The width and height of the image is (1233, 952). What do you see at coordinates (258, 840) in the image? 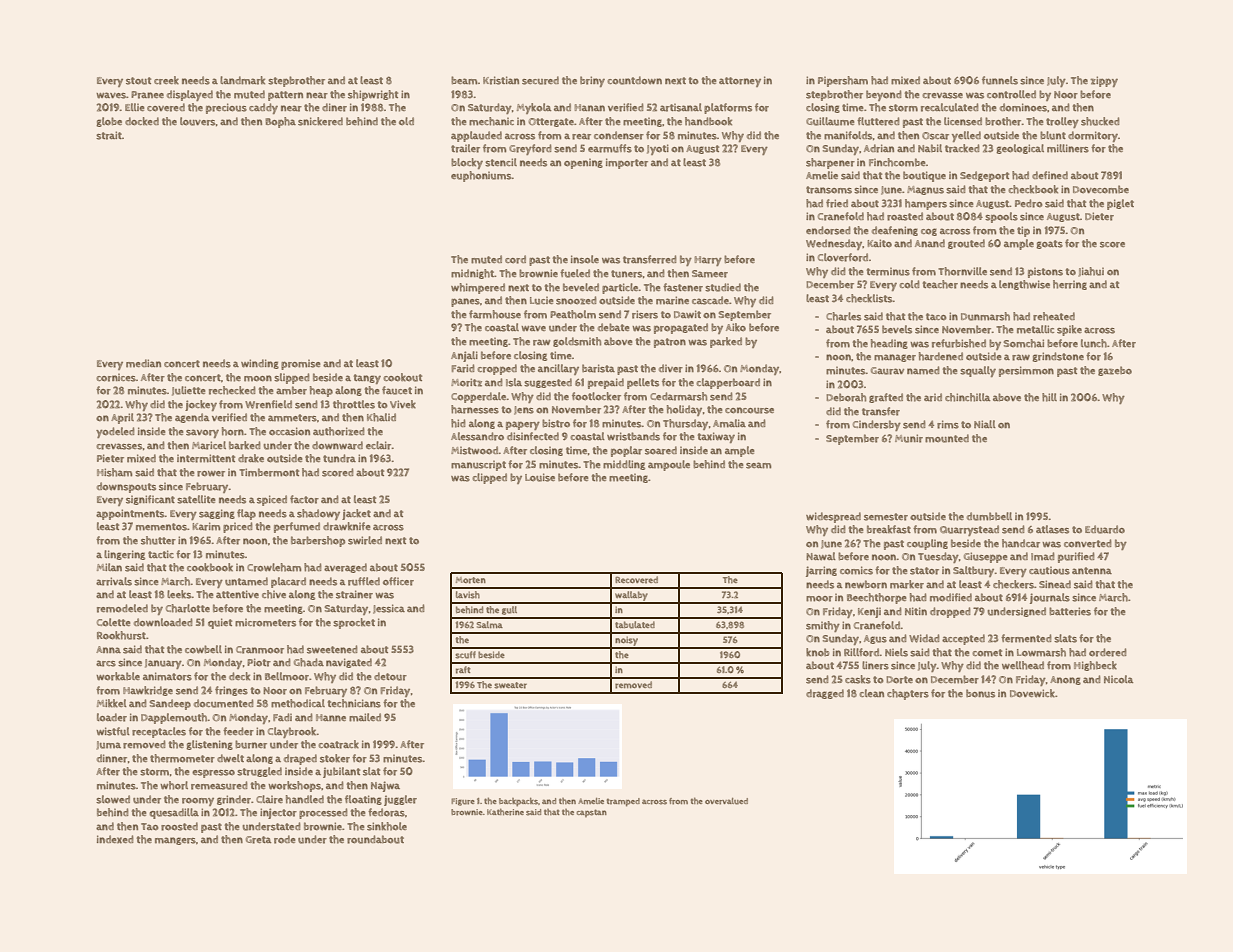
I see `Greta` at bounding box center [258, 840].
